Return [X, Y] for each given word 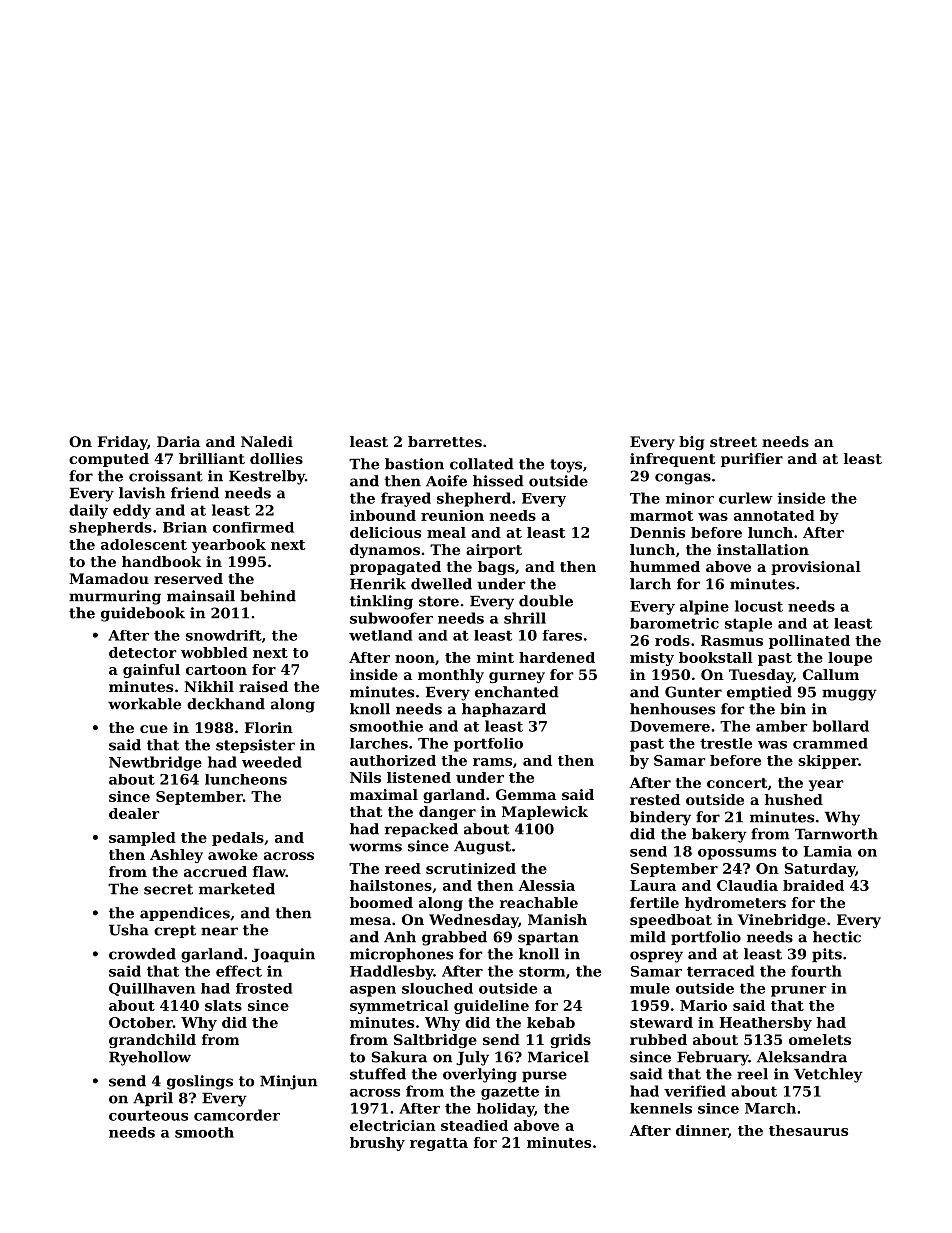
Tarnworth [836, 834]
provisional [816, 568]
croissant [166, 476]
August [482, 847]
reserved [188, 578]
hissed [498, 481]
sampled [142, 839]
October [141, 1022]
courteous [148, 1115]
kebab [551, 1022]
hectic [837, 937]
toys [566, 466]
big [691, 443]
